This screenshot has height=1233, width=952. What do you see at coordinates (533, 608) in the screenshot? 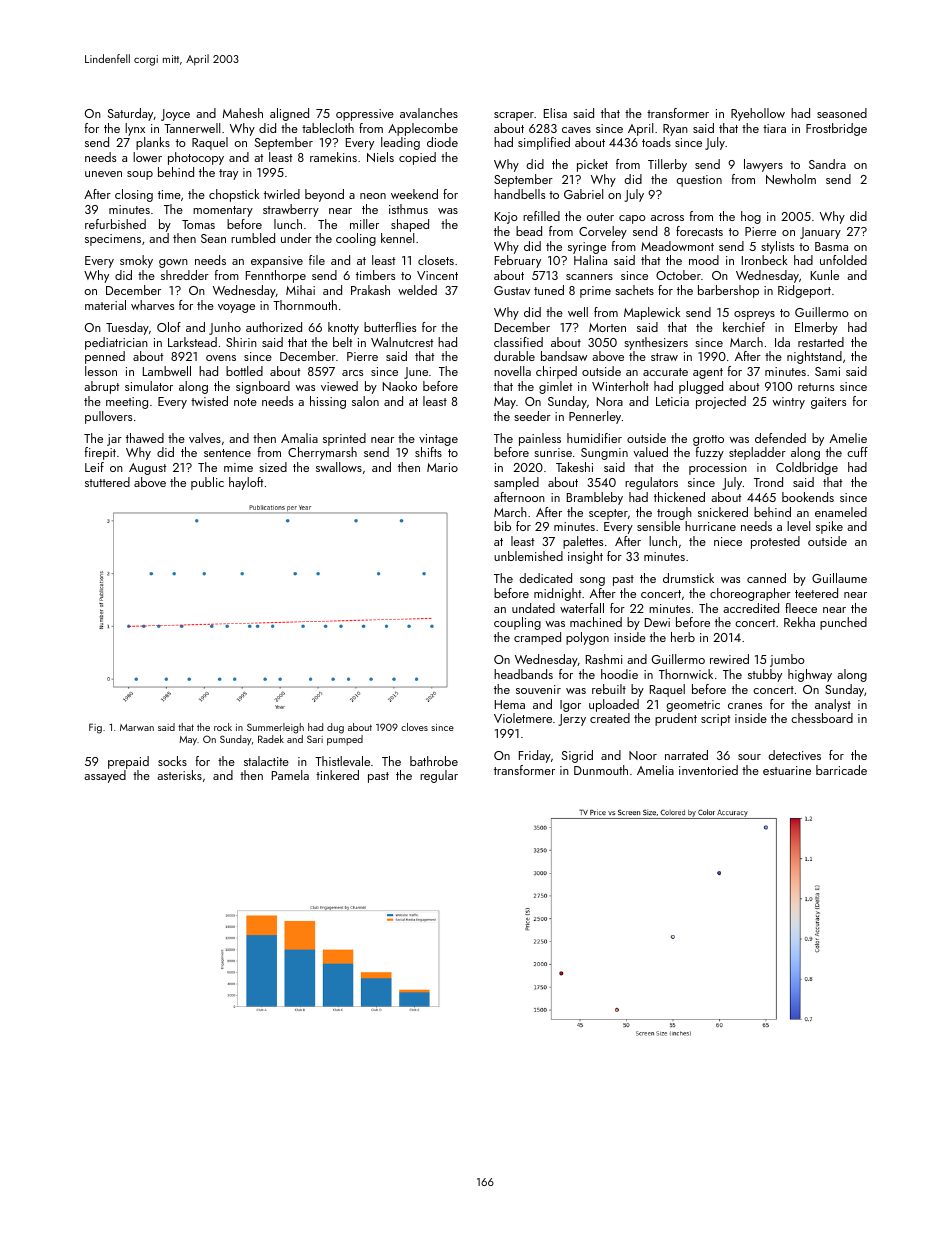
I see `undated` at bounding box center [533, 608].
